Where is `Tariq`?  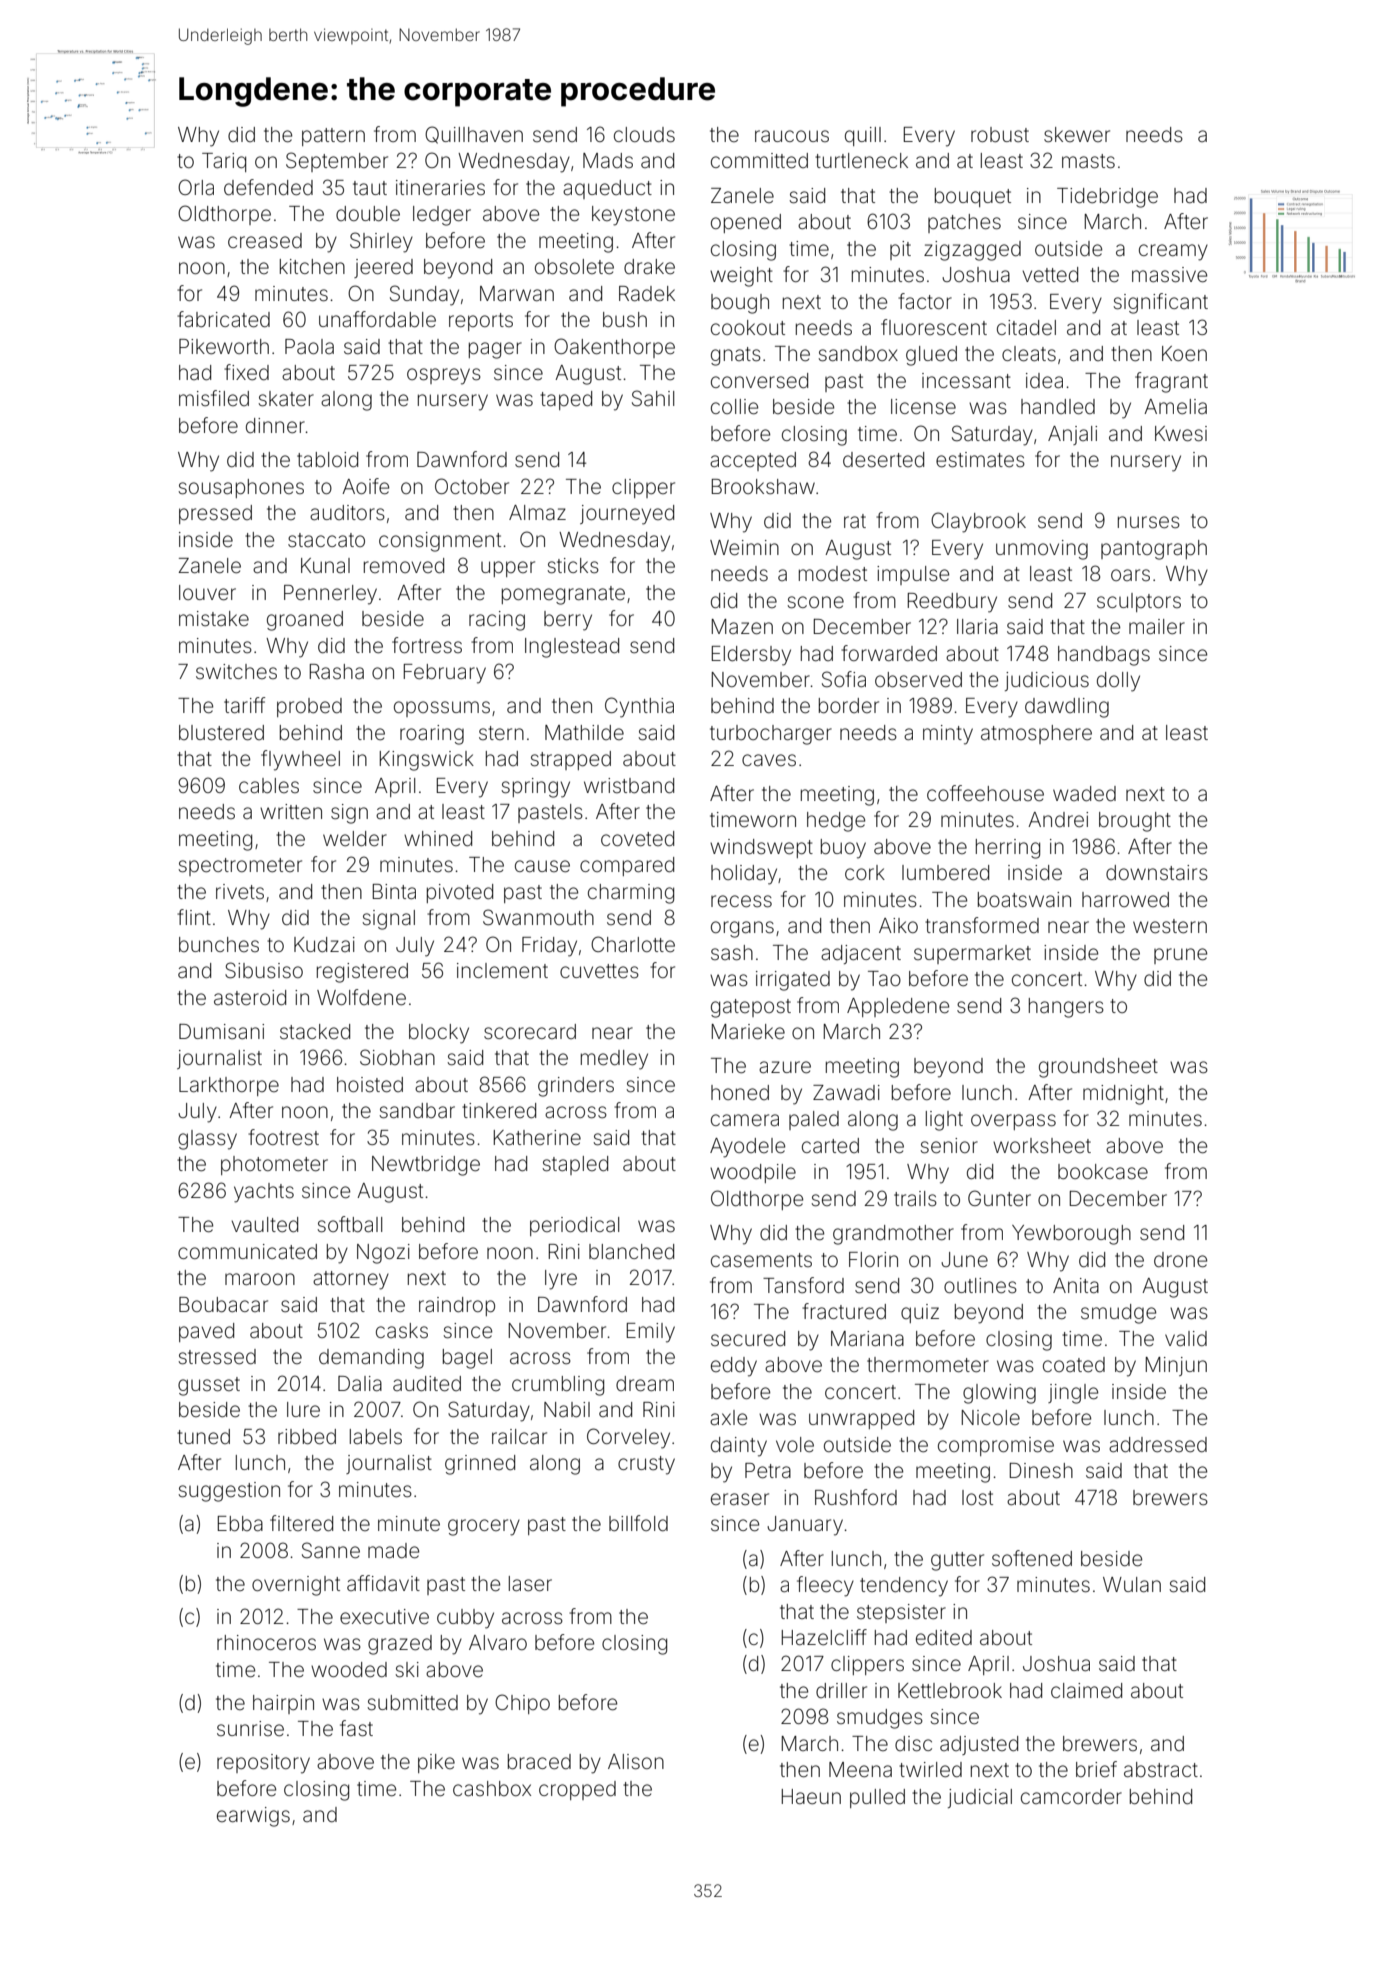 Tariq is located at coordinates (224, 162).
